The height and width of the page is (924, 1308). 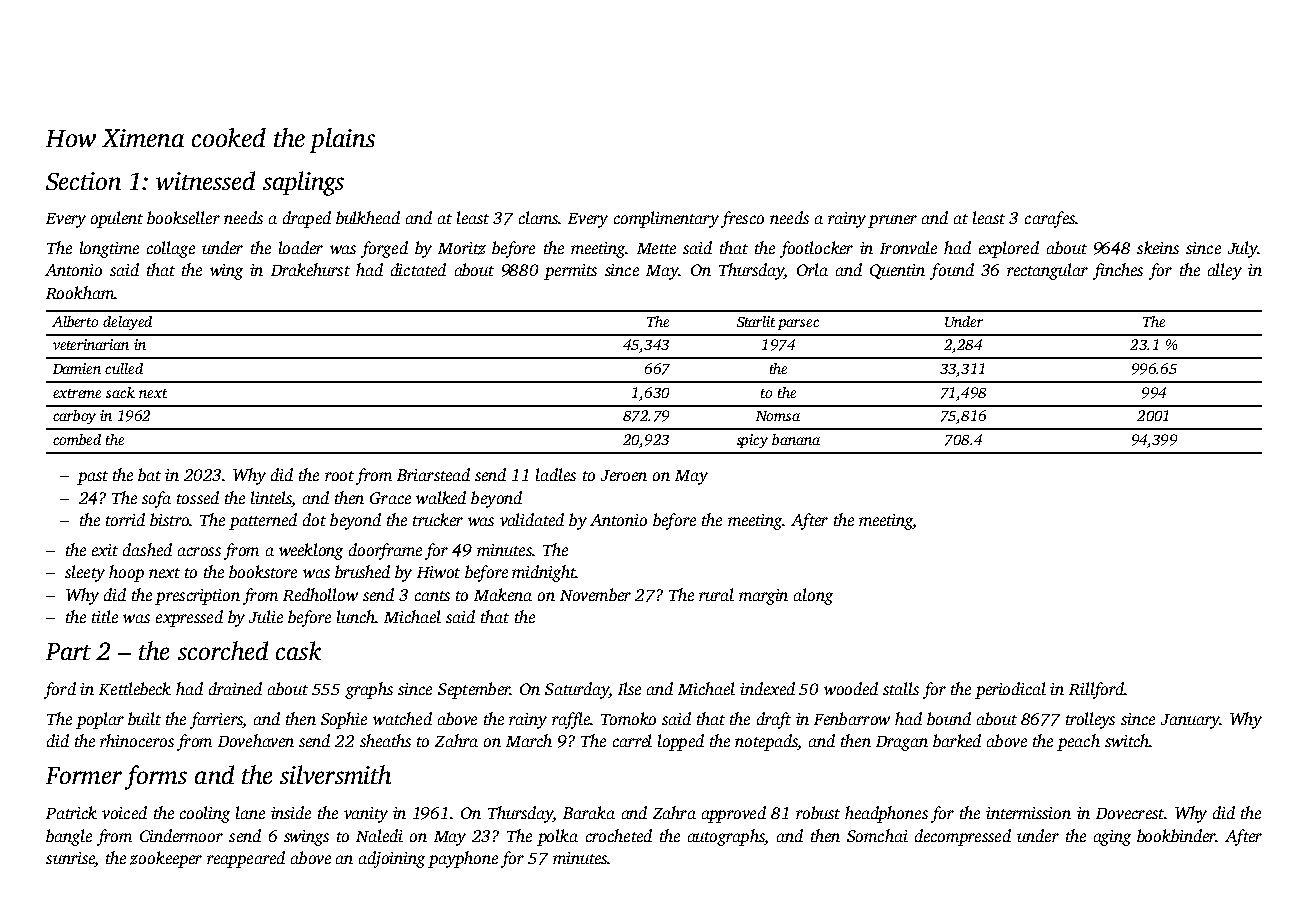 What do you see at coordinates (798, 324) in the page?
I see `parsec` at bounding box center [798, 324].
